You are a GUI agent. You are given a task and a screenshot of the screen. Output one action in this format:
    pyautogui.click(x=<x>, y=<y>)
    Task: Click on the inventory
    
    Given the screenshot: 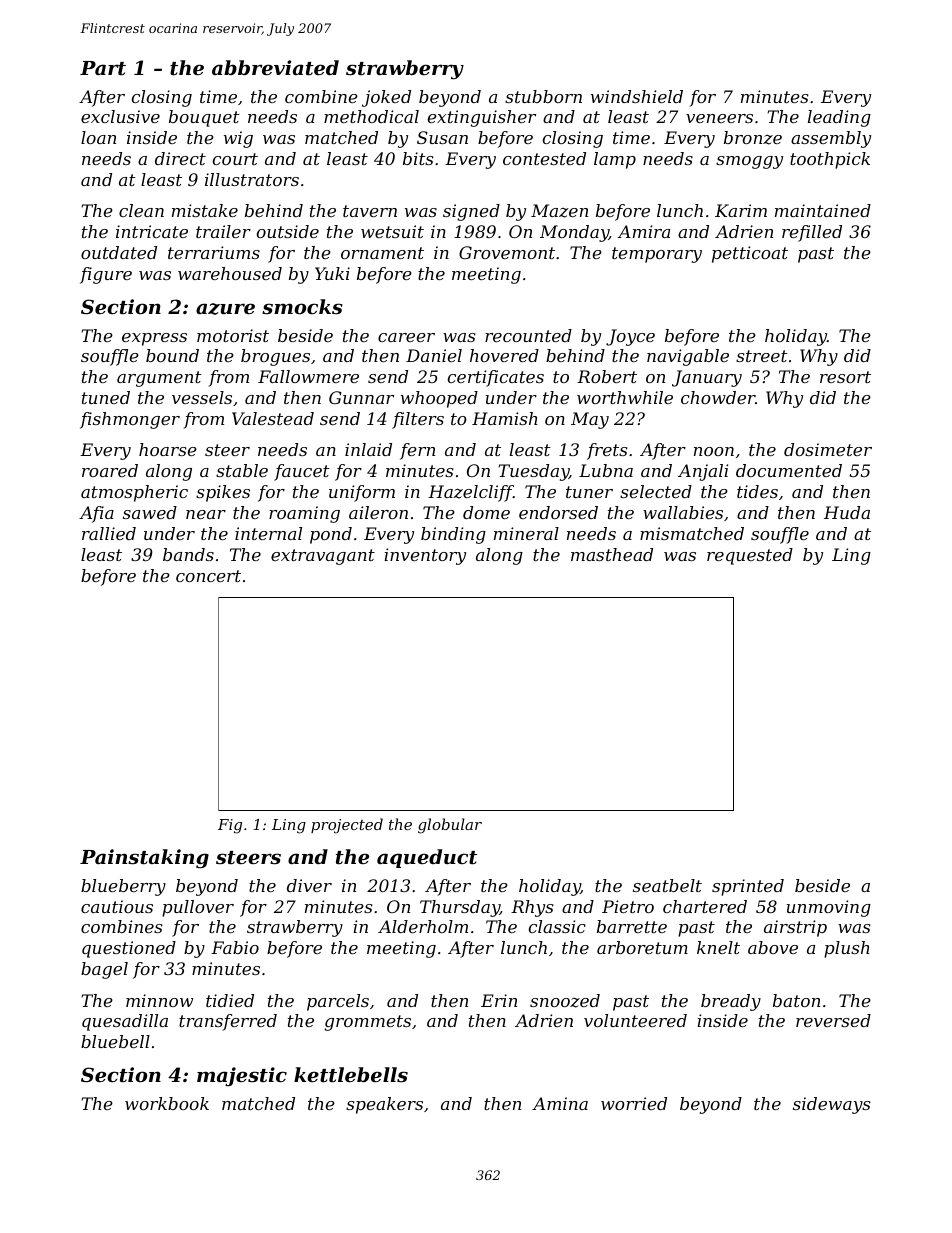 What is the action you would take?
    pyautogui.click(x=425, y=556)
